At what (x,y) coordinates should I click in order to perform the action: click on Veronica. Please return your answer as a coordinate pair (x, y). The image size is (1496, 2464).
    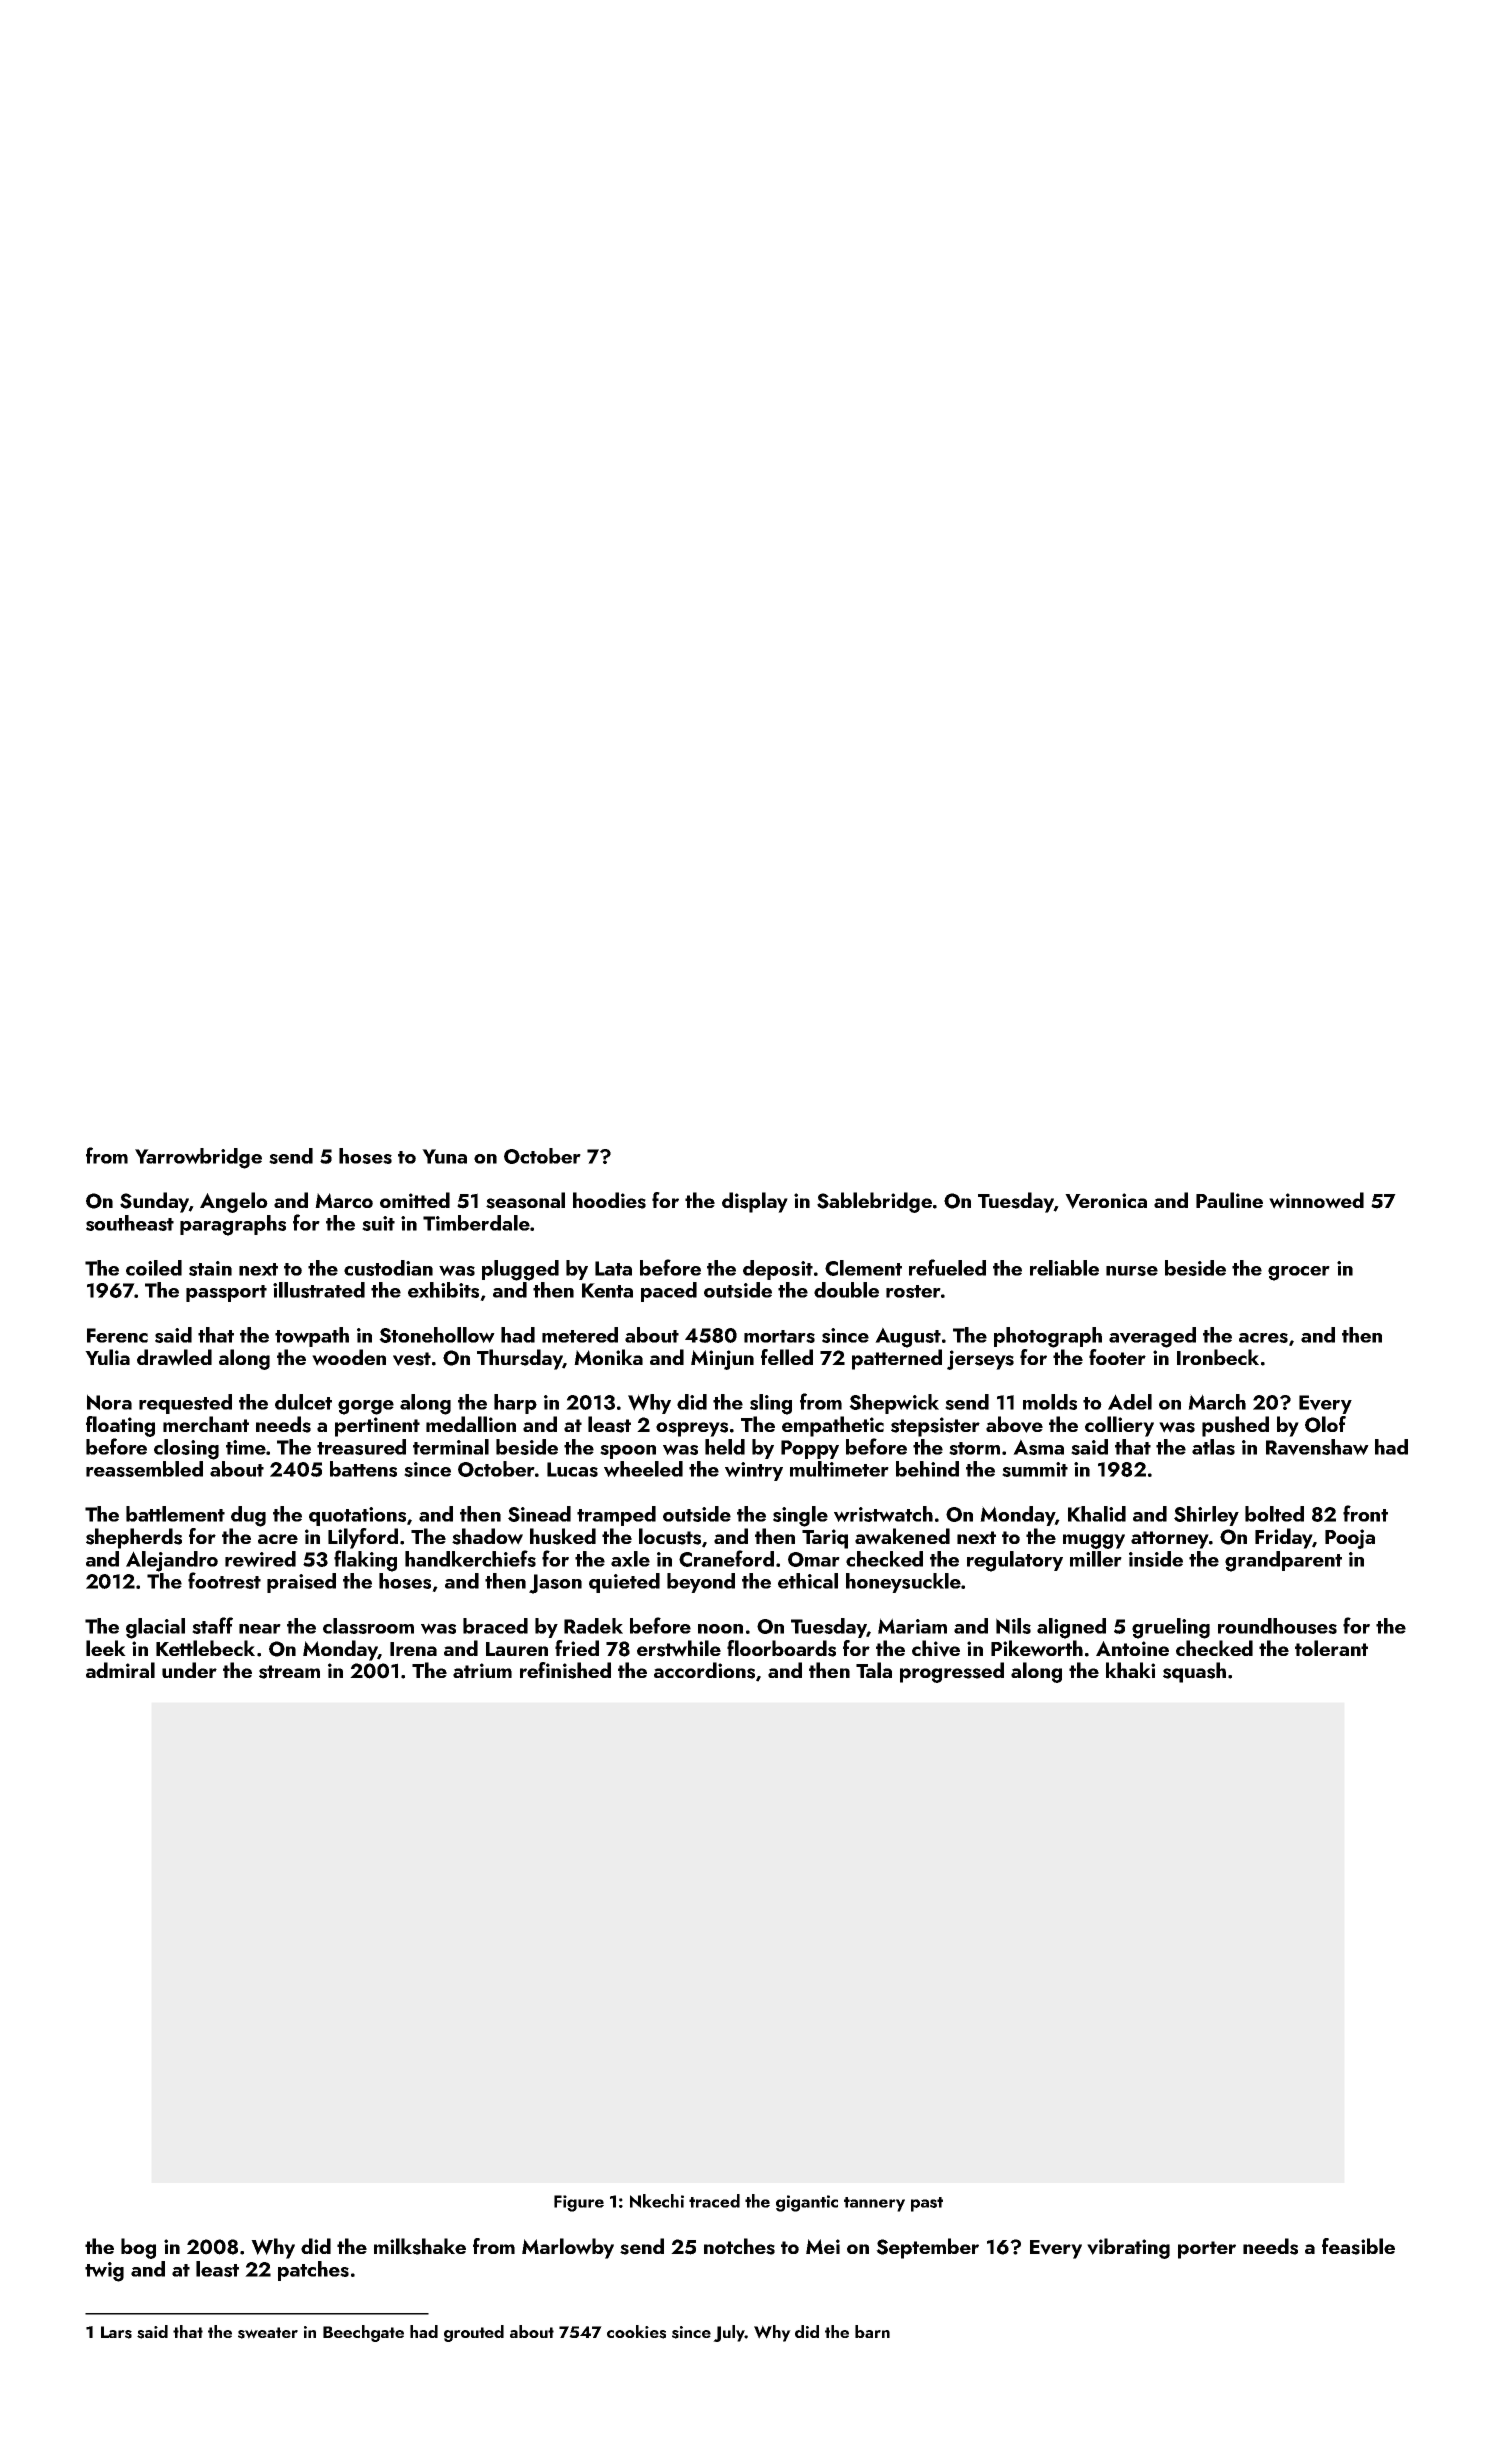
    Looking at the image, I should click on (1106, 1201).
